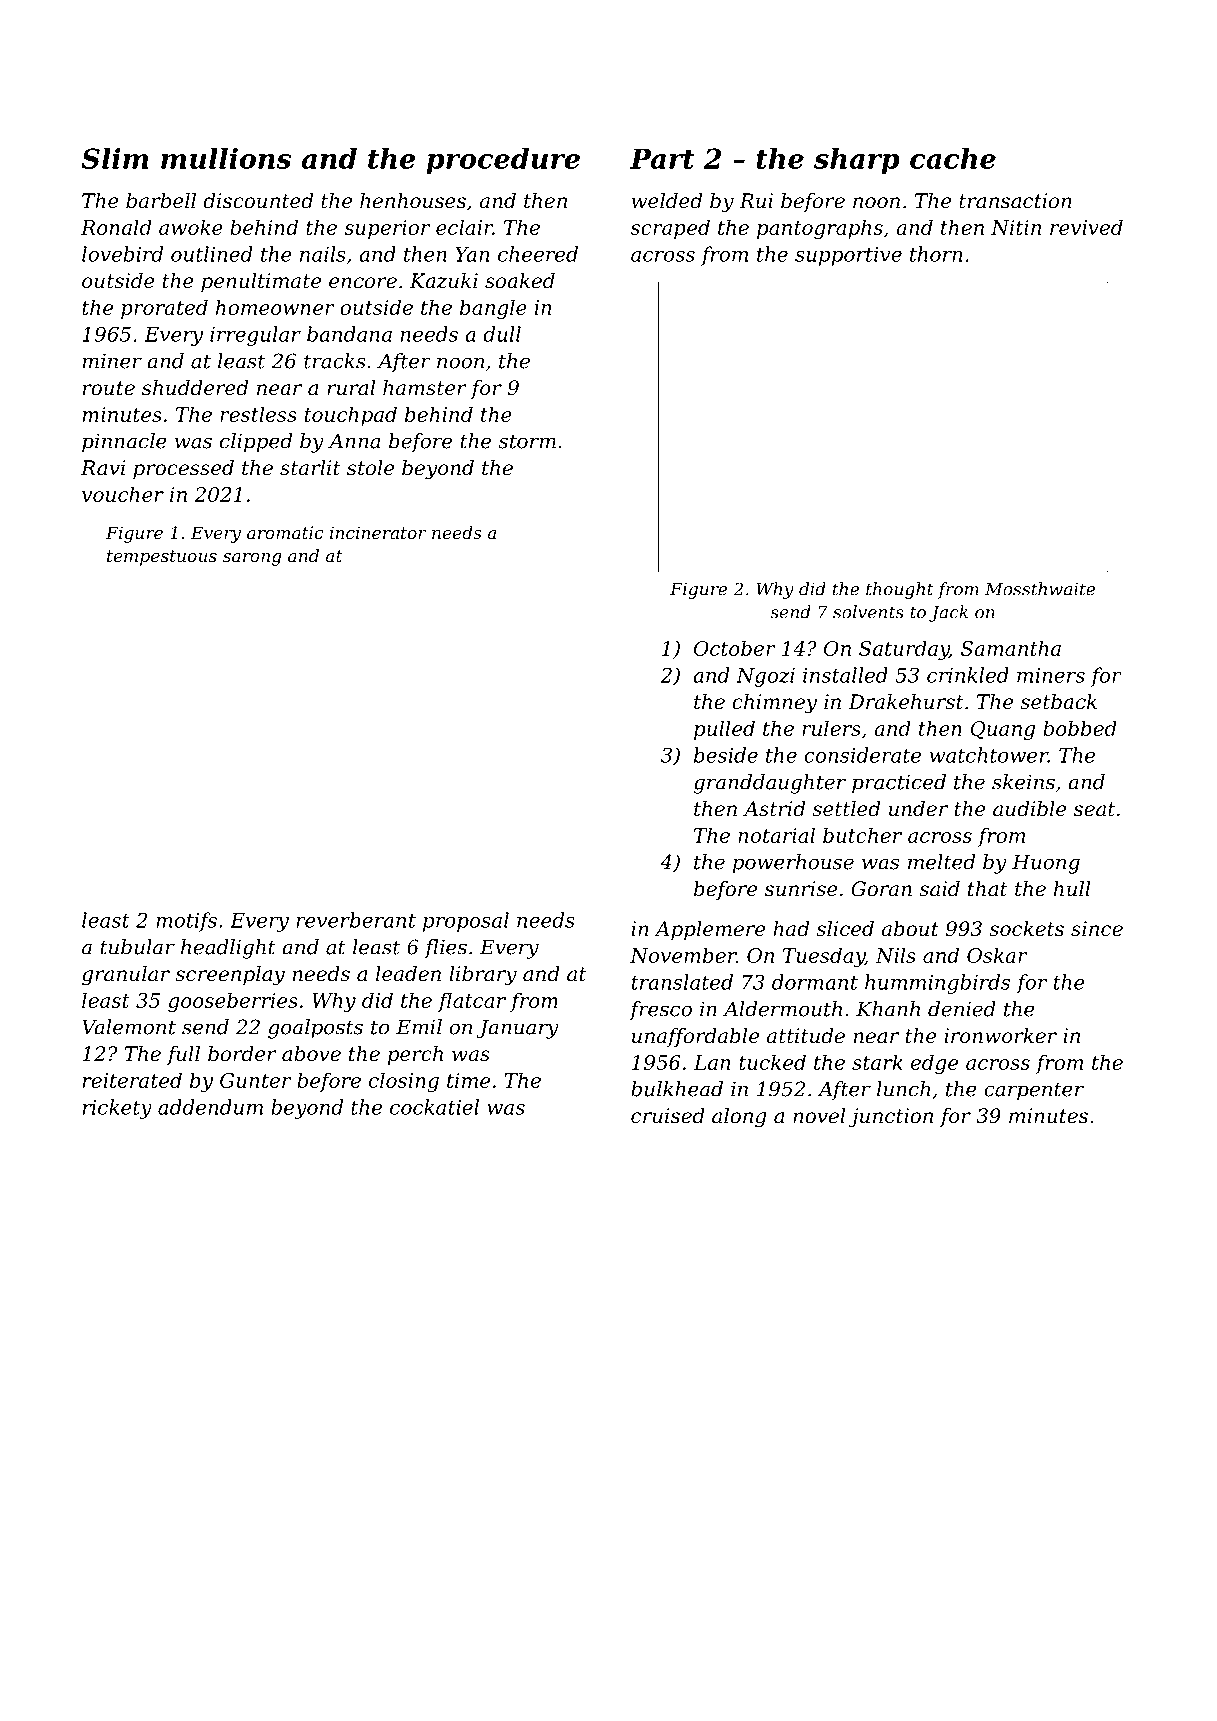 Image resolution: width=1217 pixels, height=1721 pixels. What do you see at coordinates (527, 441) in the page?
I see `storm` at bounding box center [527, 441].
